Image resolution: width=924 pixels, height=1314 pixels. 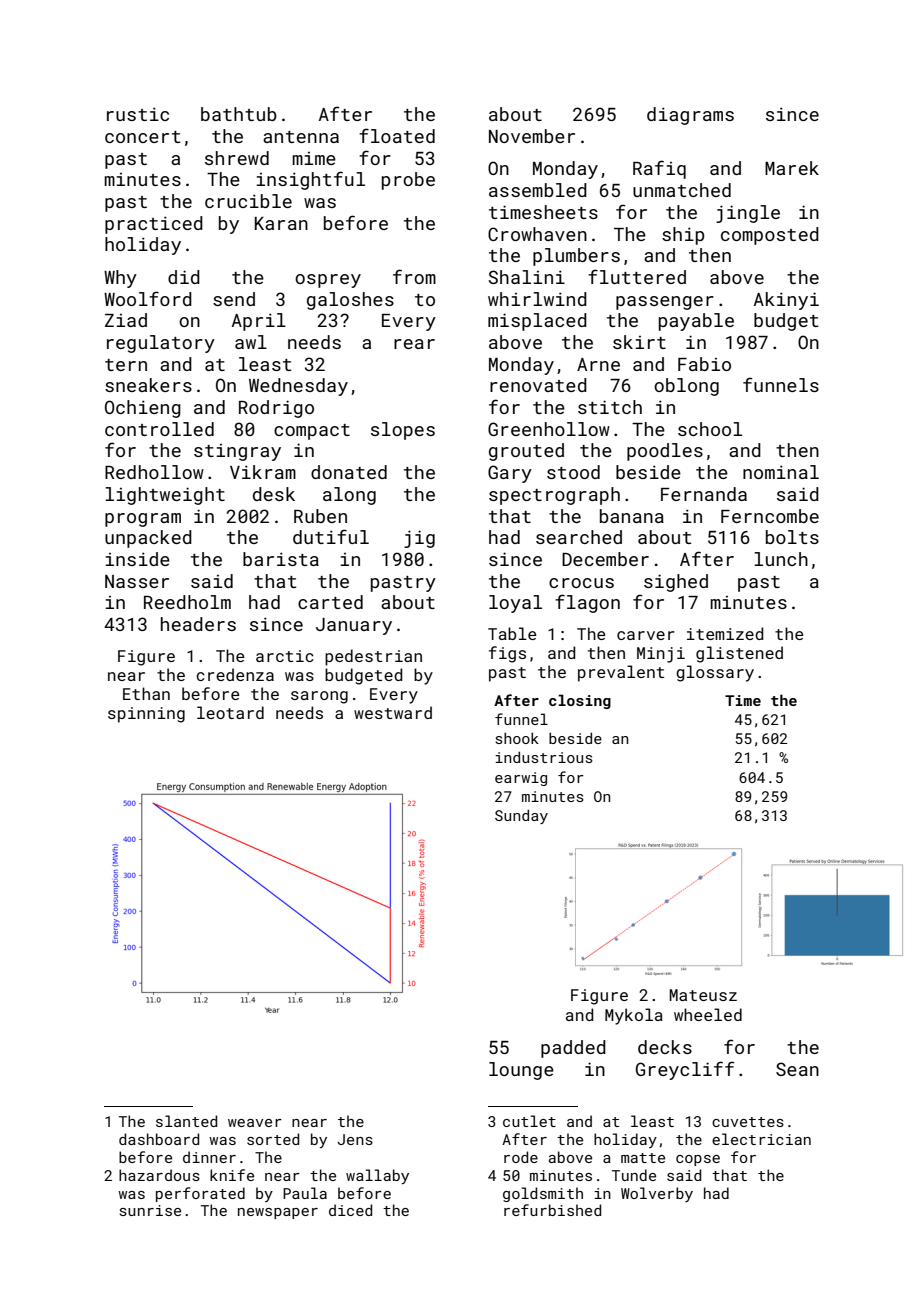 What do you see at coordinates (159, 1139) in the screenshot?
I see `dashboard` at bounding box center [159, 1139].
